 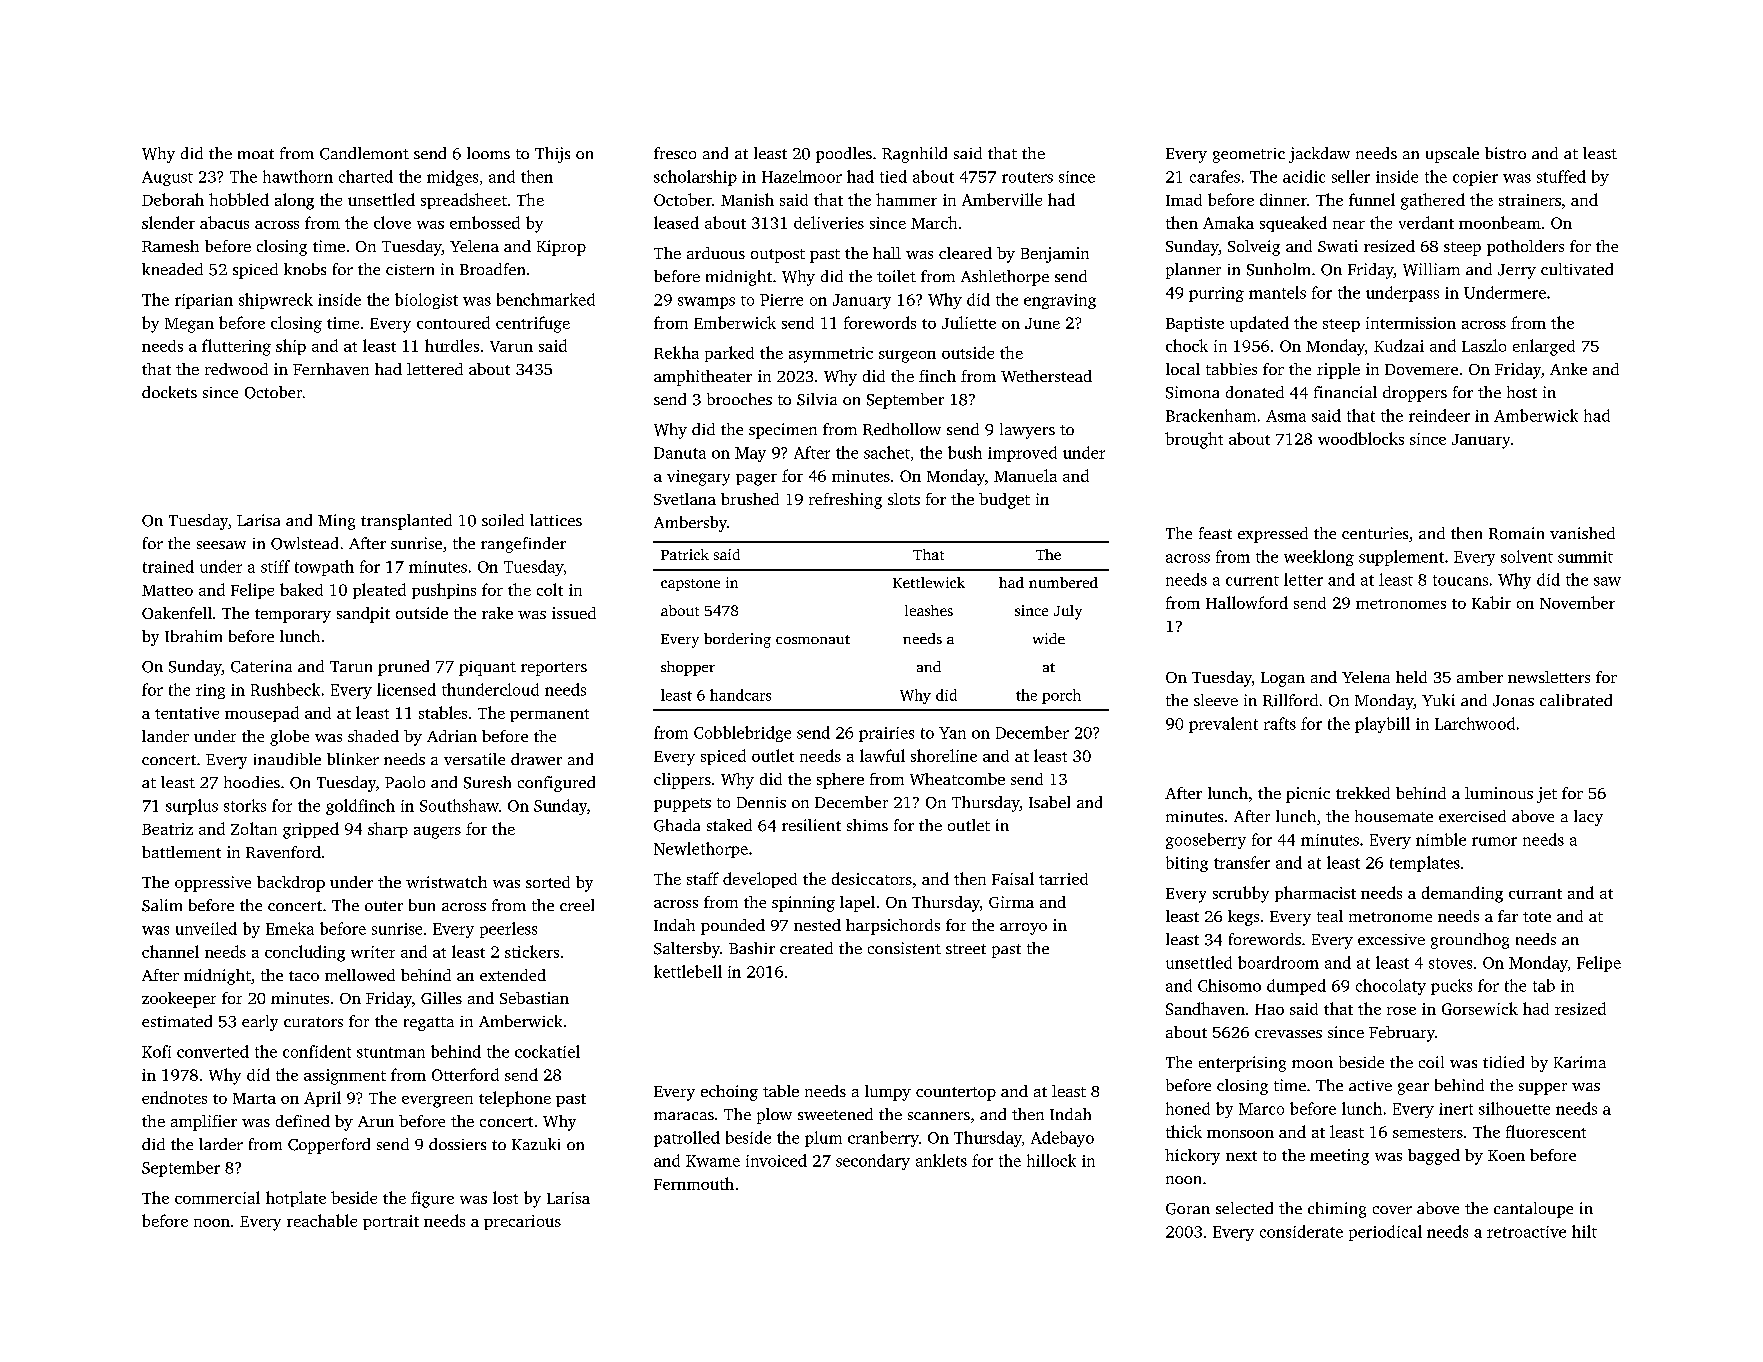 I want to click on tarried, so click(x=1063, y=879).
